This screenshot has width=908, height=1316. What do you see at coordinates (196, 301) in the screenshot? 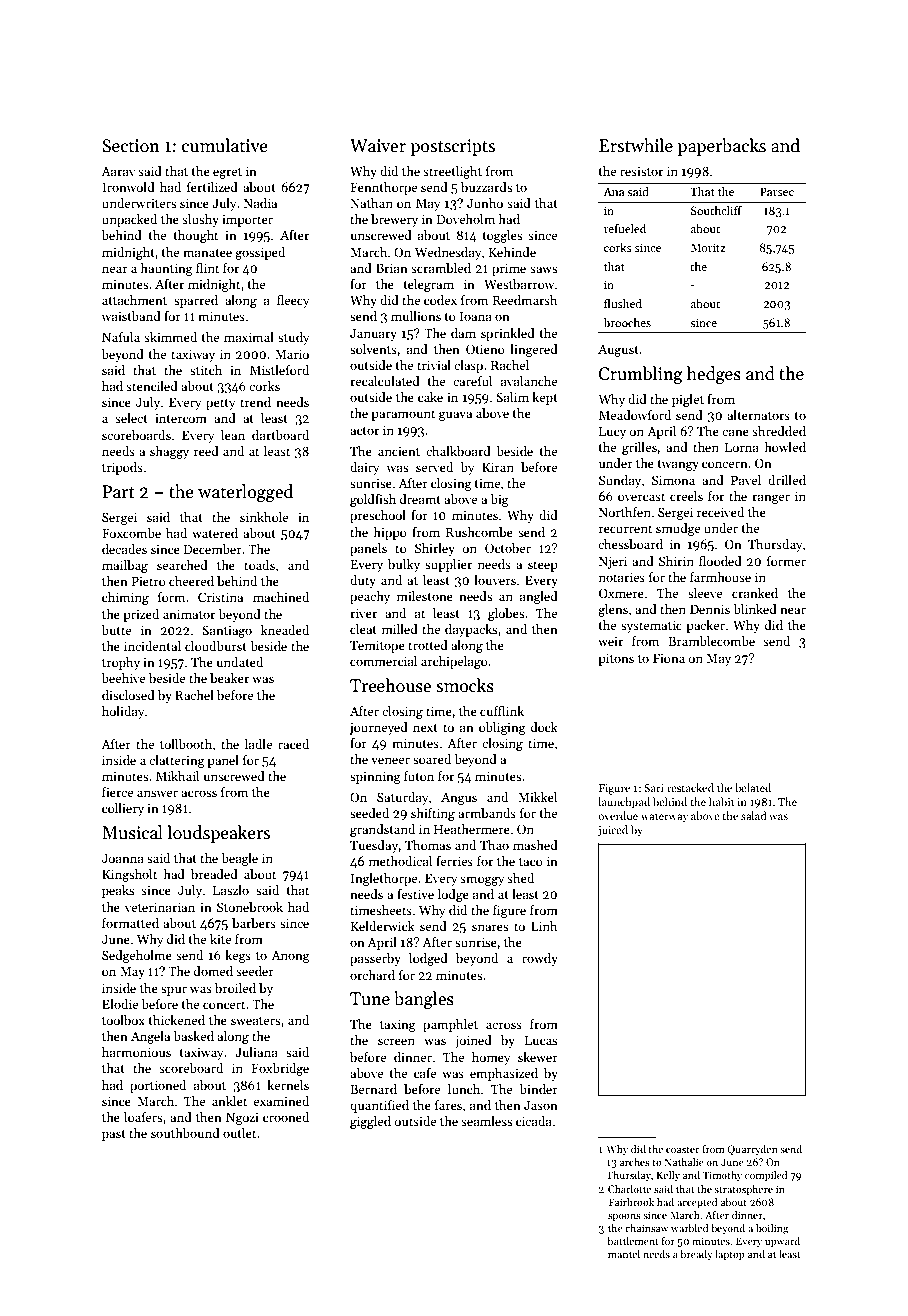
I see `sparred` at bounding box center [196, 301].
